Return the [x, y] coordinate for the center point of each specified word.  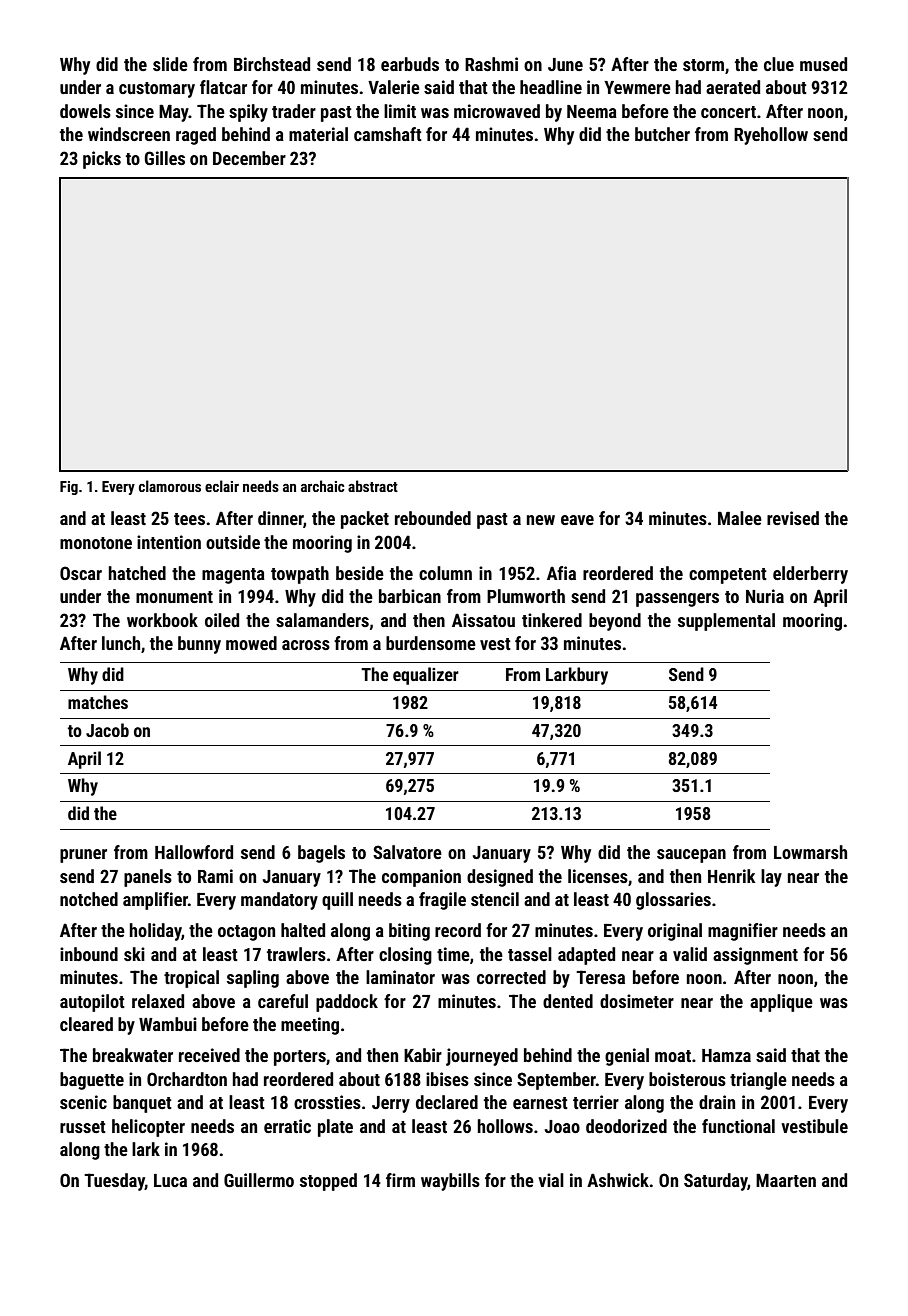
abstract [373, 486]
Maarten [786, 1180]
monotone [96, 543]
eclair [222, 486]
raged [196, 136]
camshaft [388, 134]
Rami [215, 876]
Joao [562, 1126]
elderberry [810, 575]
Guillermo [259, 1180]
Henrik [732, 876]
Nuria [765, 596]
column [445, 573]
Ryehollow [771, 136]
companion [421, 878]
